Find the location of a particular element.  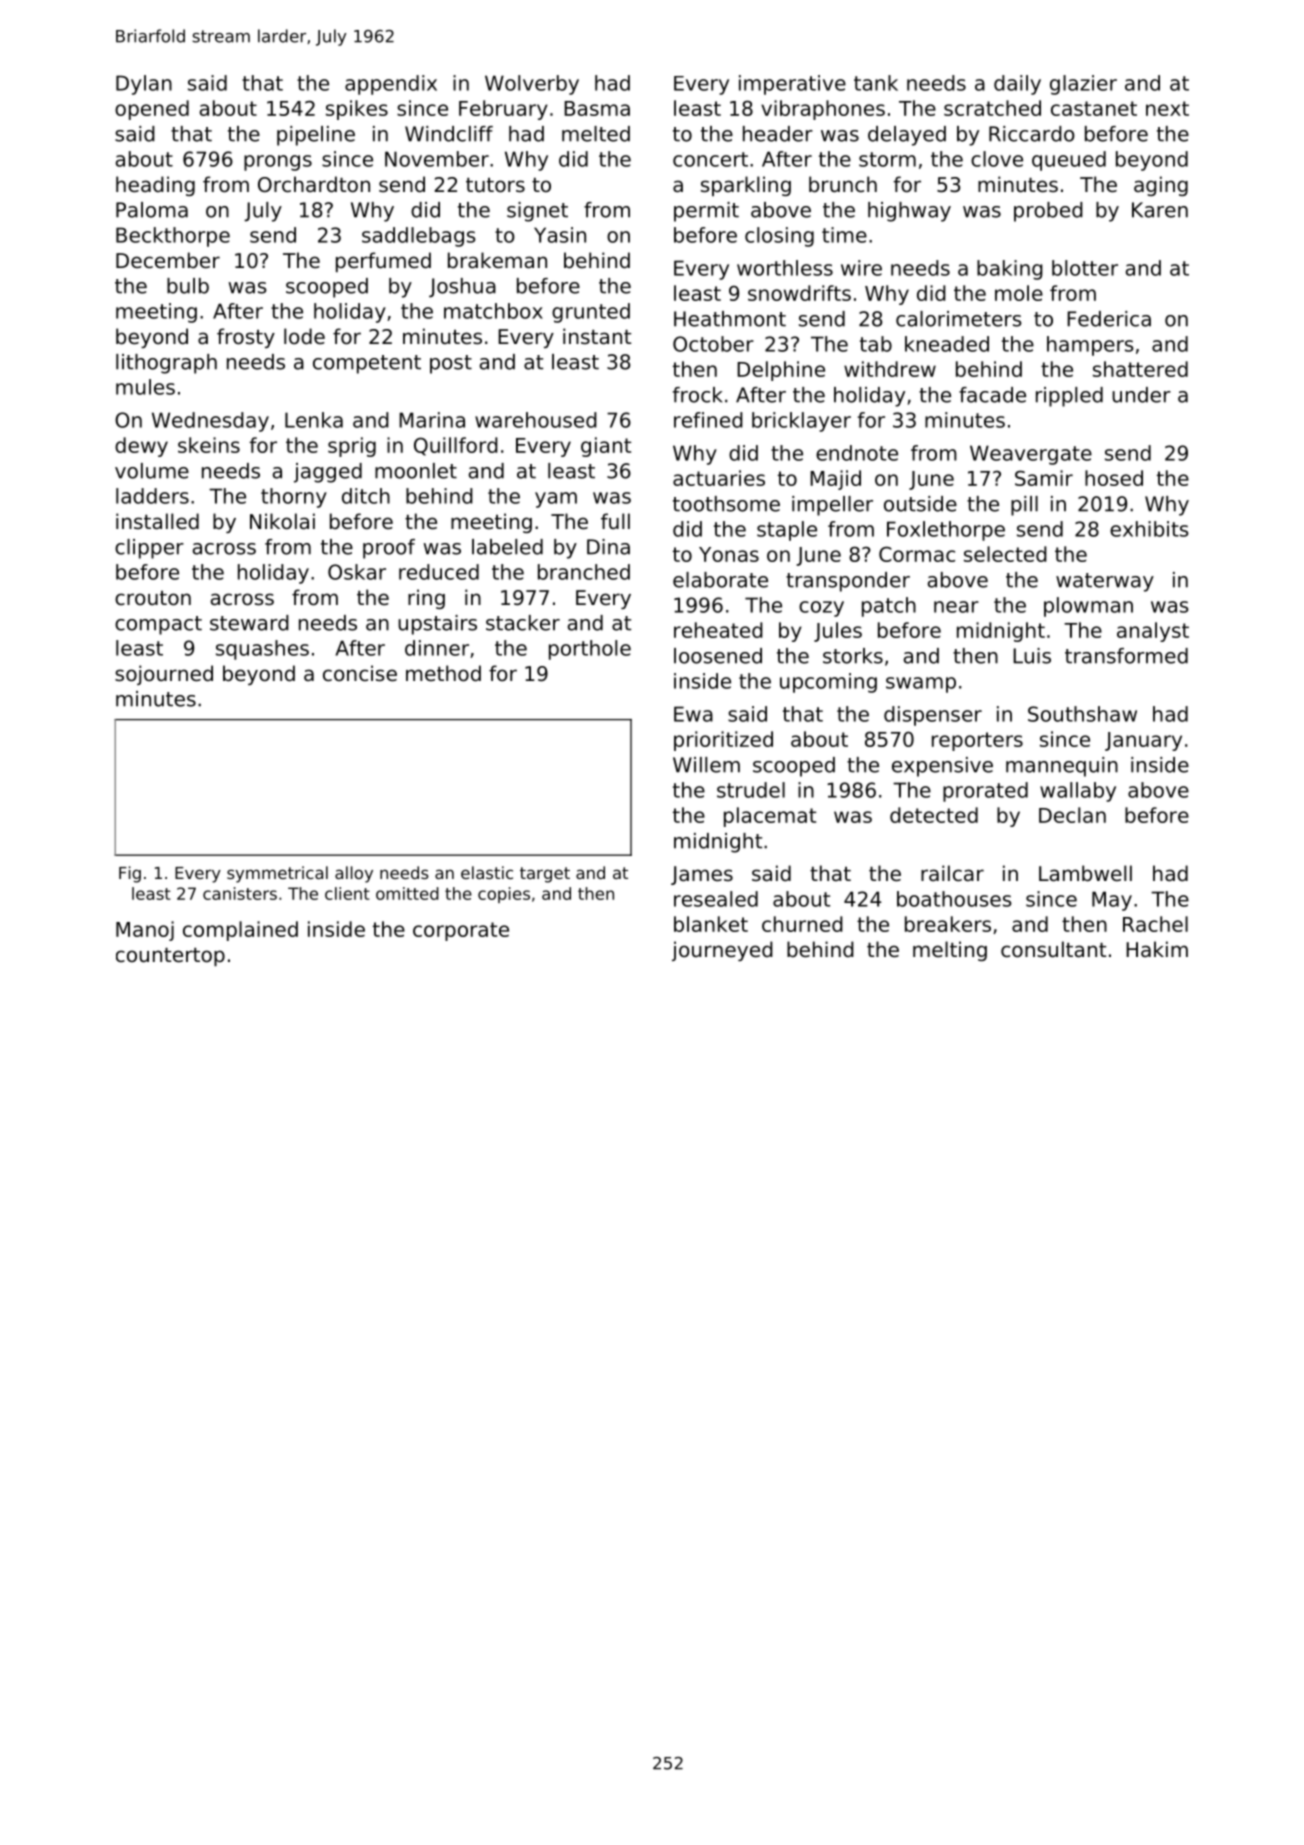

wire is located at coordinates (861, 268).
